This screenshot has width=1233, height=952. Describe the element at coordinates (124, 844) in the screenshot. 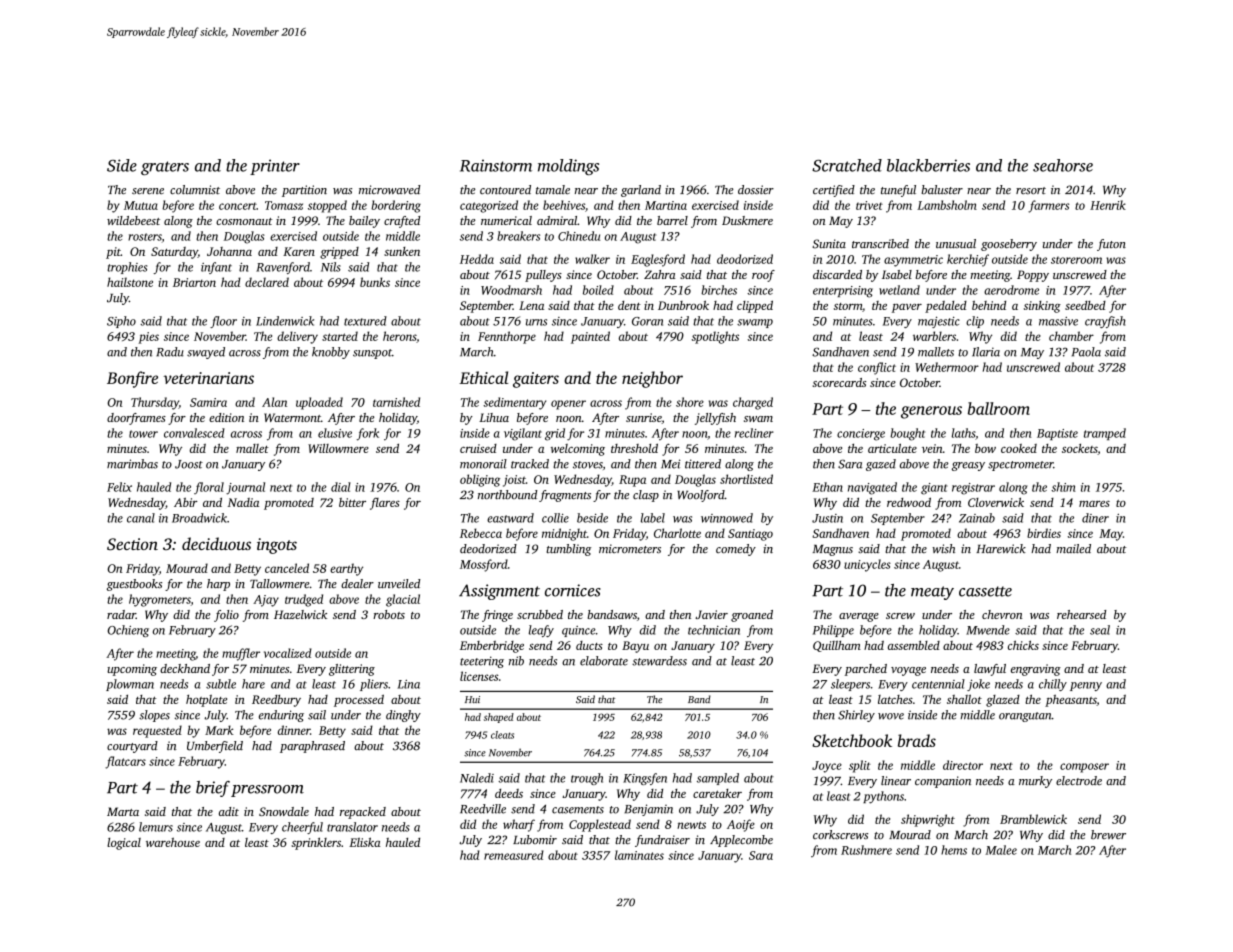

I see `logical` at that location.
